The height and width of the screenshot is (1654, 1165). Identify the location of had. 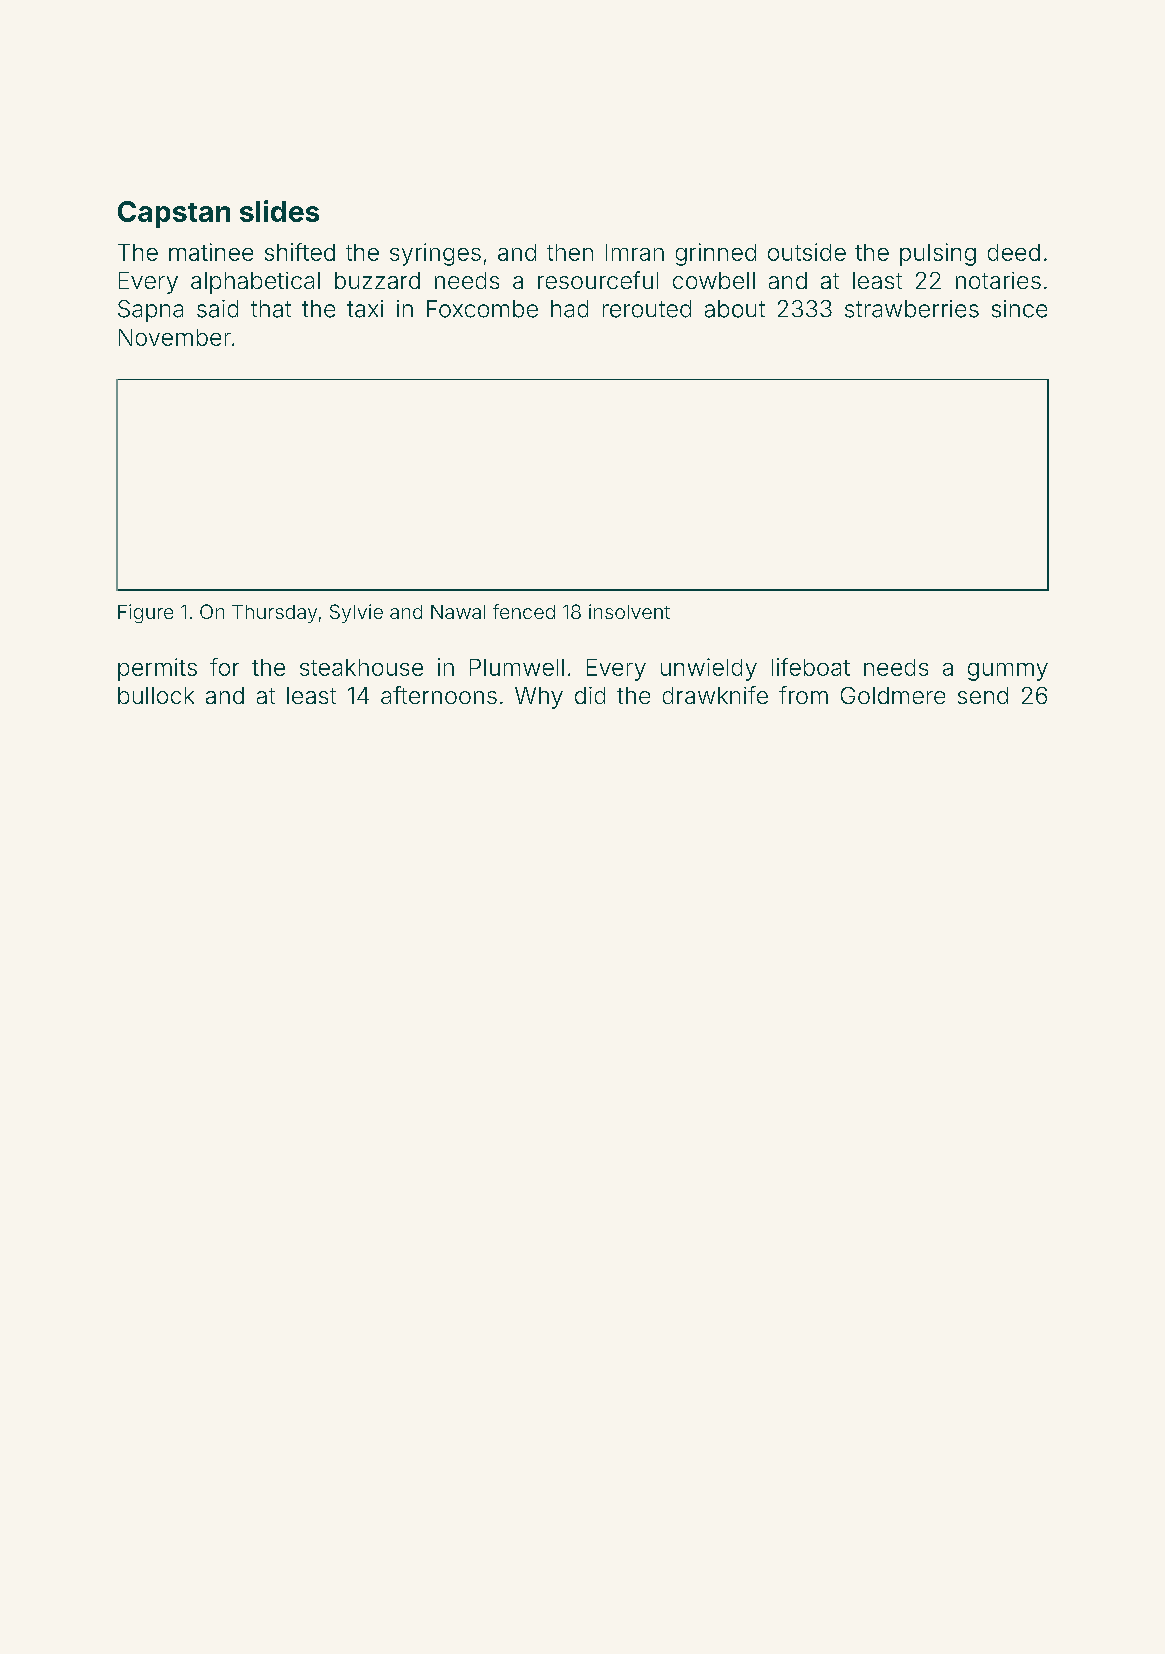
(569, 309).
